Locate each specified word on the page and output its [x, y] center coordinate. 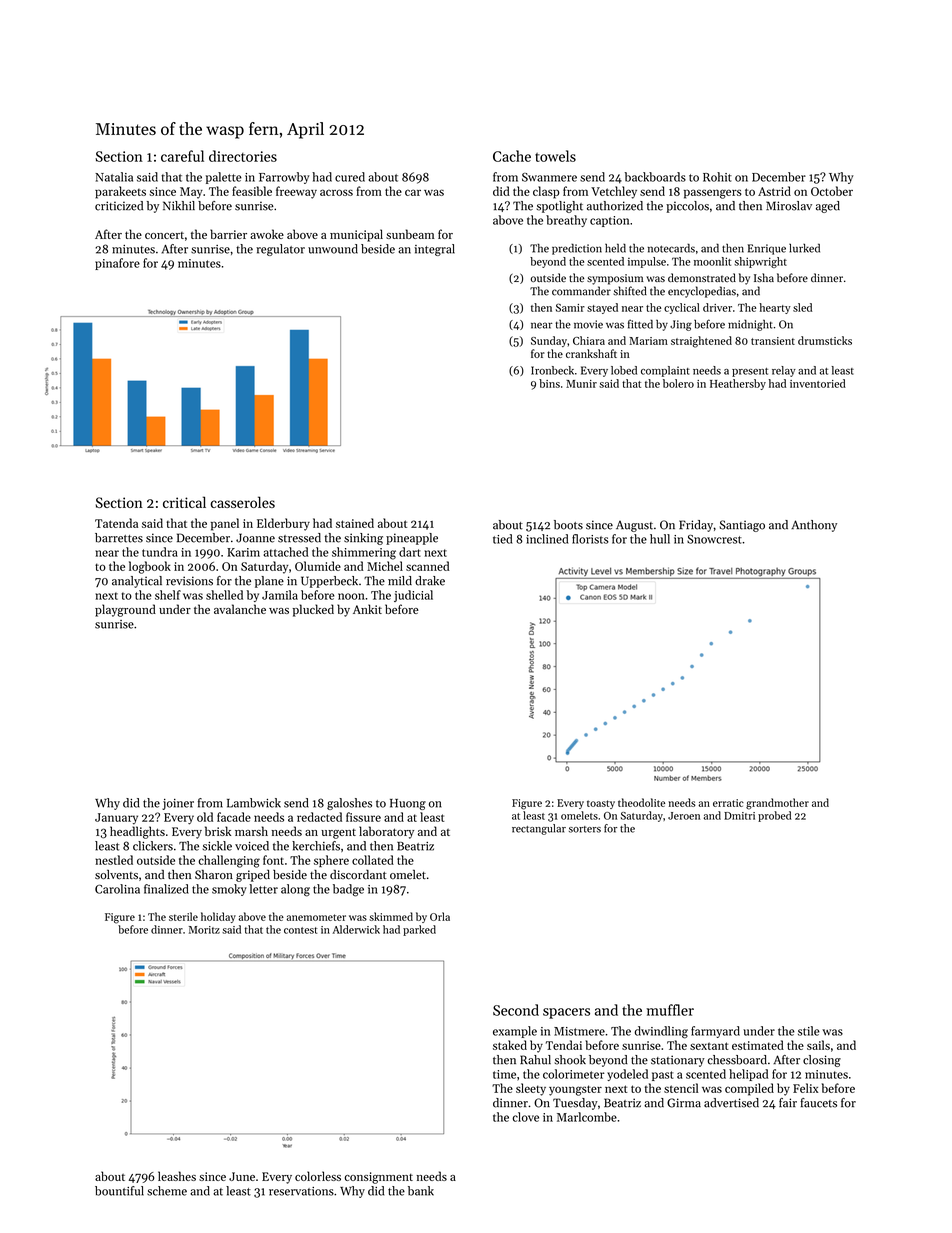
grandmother [777, 804]
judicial [413, 596]
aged [828, 207]
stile [809, 1031]
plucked [313, 610]
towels [555, 156]
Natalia [114, 177]
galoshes [349, 804]
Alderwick [356, 929]
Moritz [204, 930]
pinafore [117, 264]
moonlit [712, 261]
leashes [177, 1176]
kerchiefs [316, 846]
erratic [728, 803]
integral [434, 250]
